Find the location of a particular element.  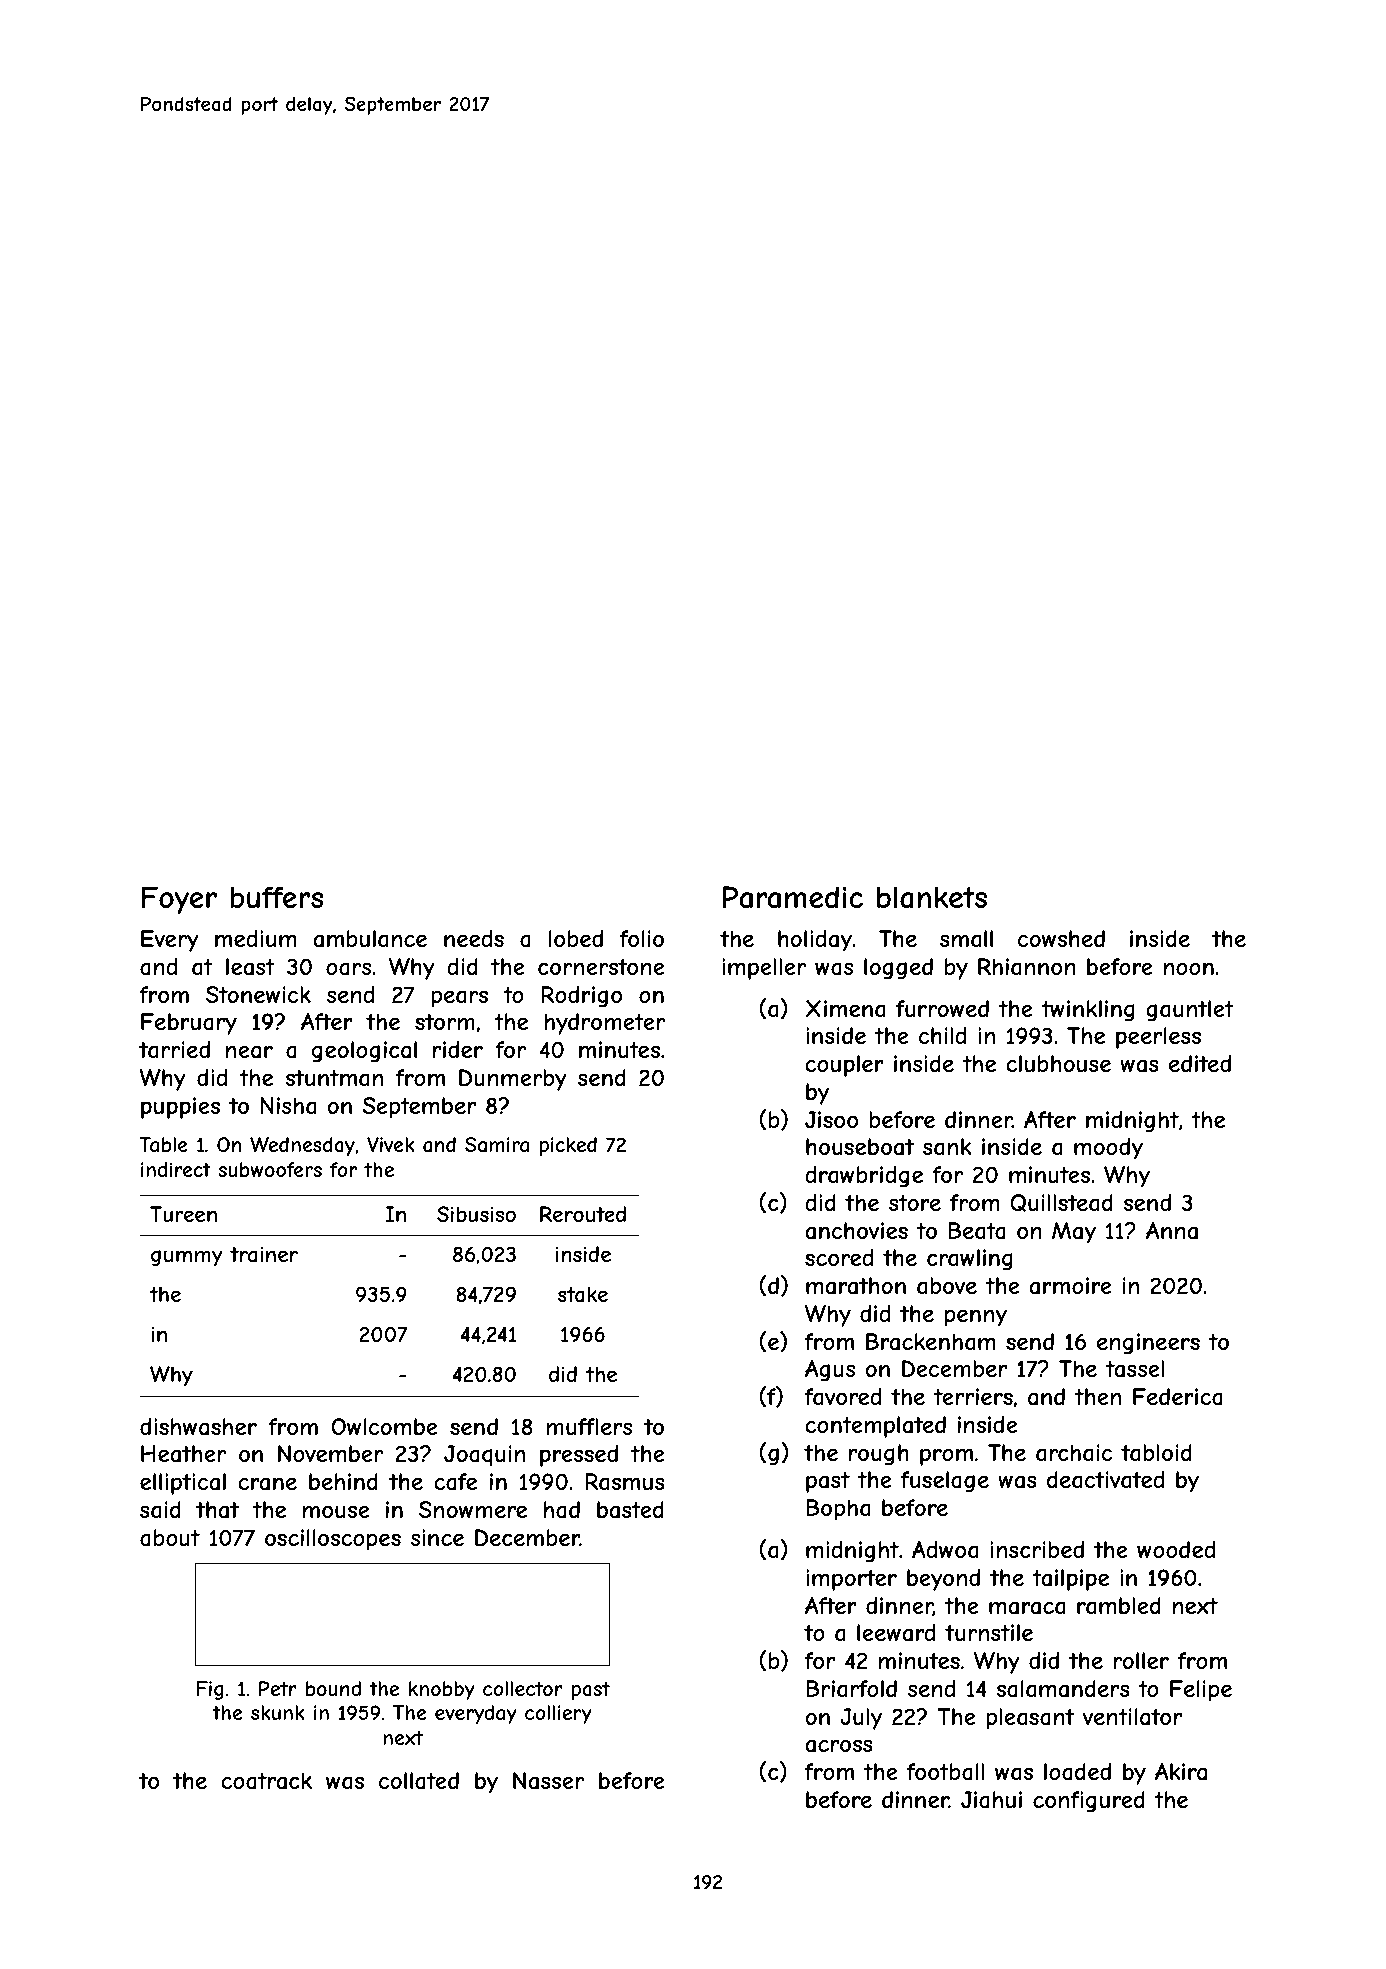

collated is located at coordinates (419, 1781).
